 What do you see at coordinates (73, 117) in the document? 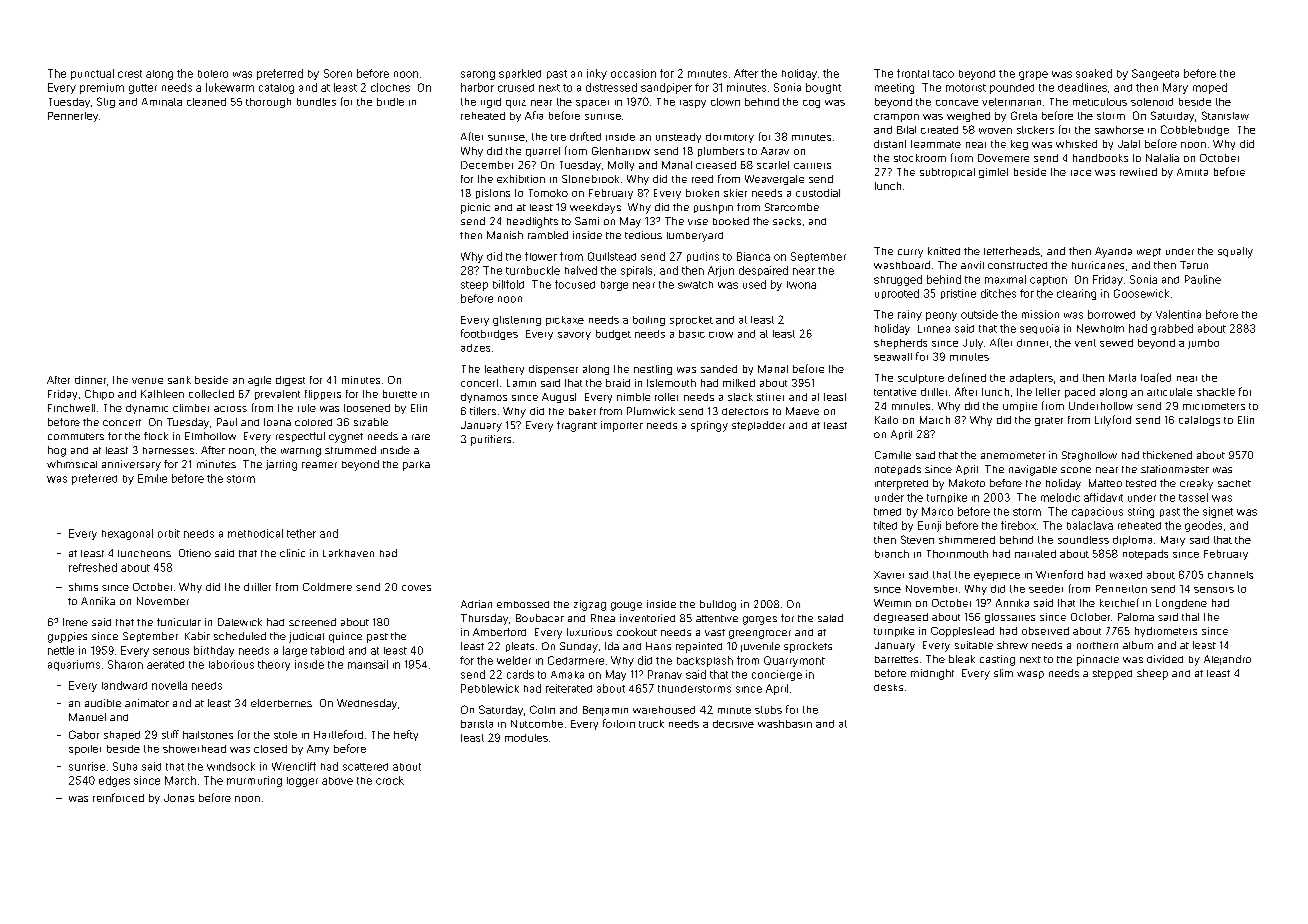
I see `Pennerley` at bounding box center [73, 117].
